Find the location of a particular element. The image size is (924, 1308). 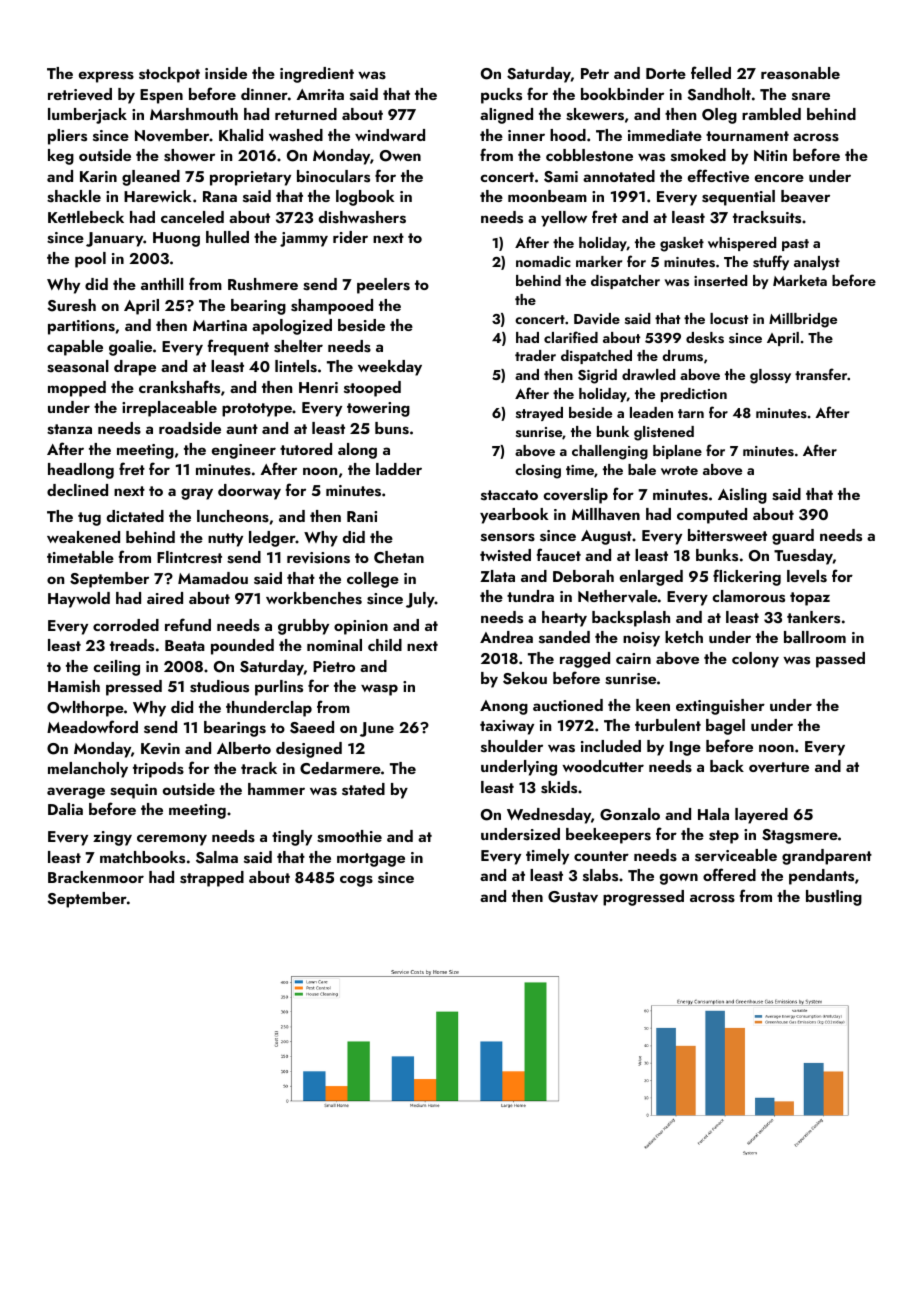

stated is located at coordinates (363, 789).
